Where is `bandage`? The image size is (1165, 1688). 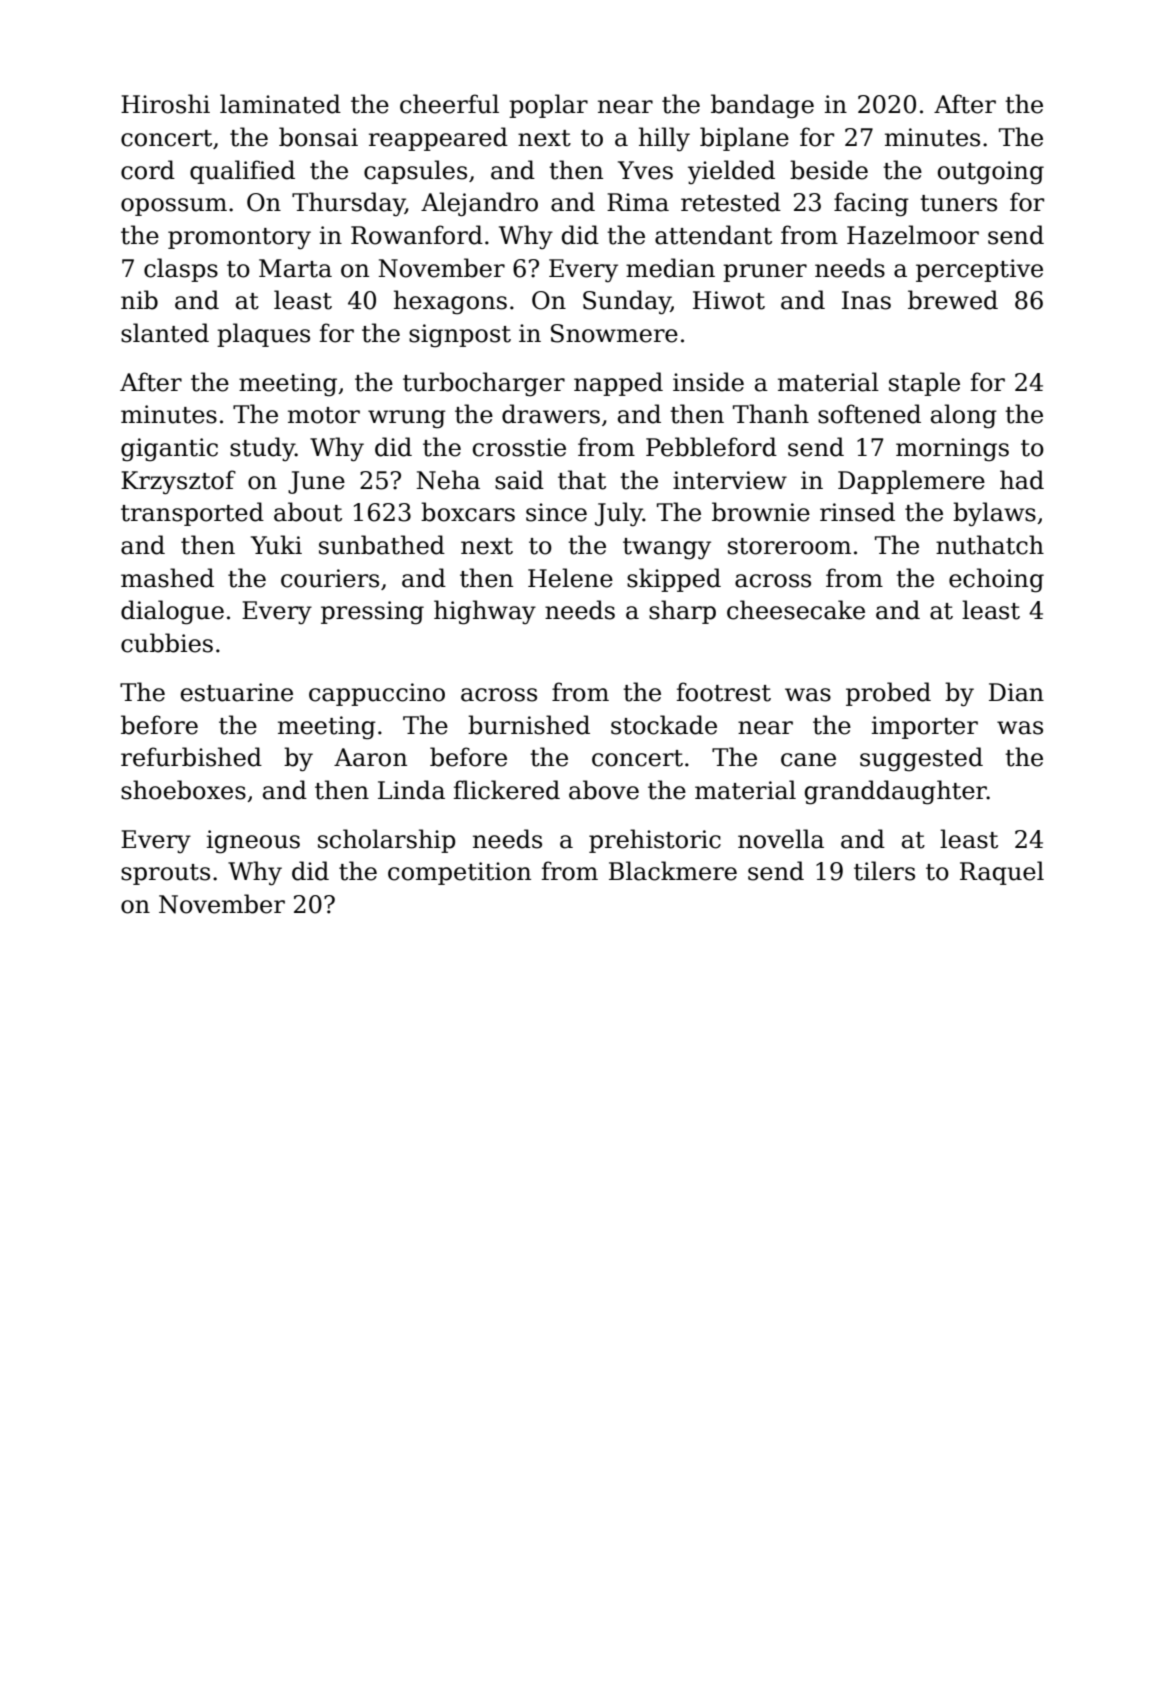
bandage is located at coordinates (762, 106).
